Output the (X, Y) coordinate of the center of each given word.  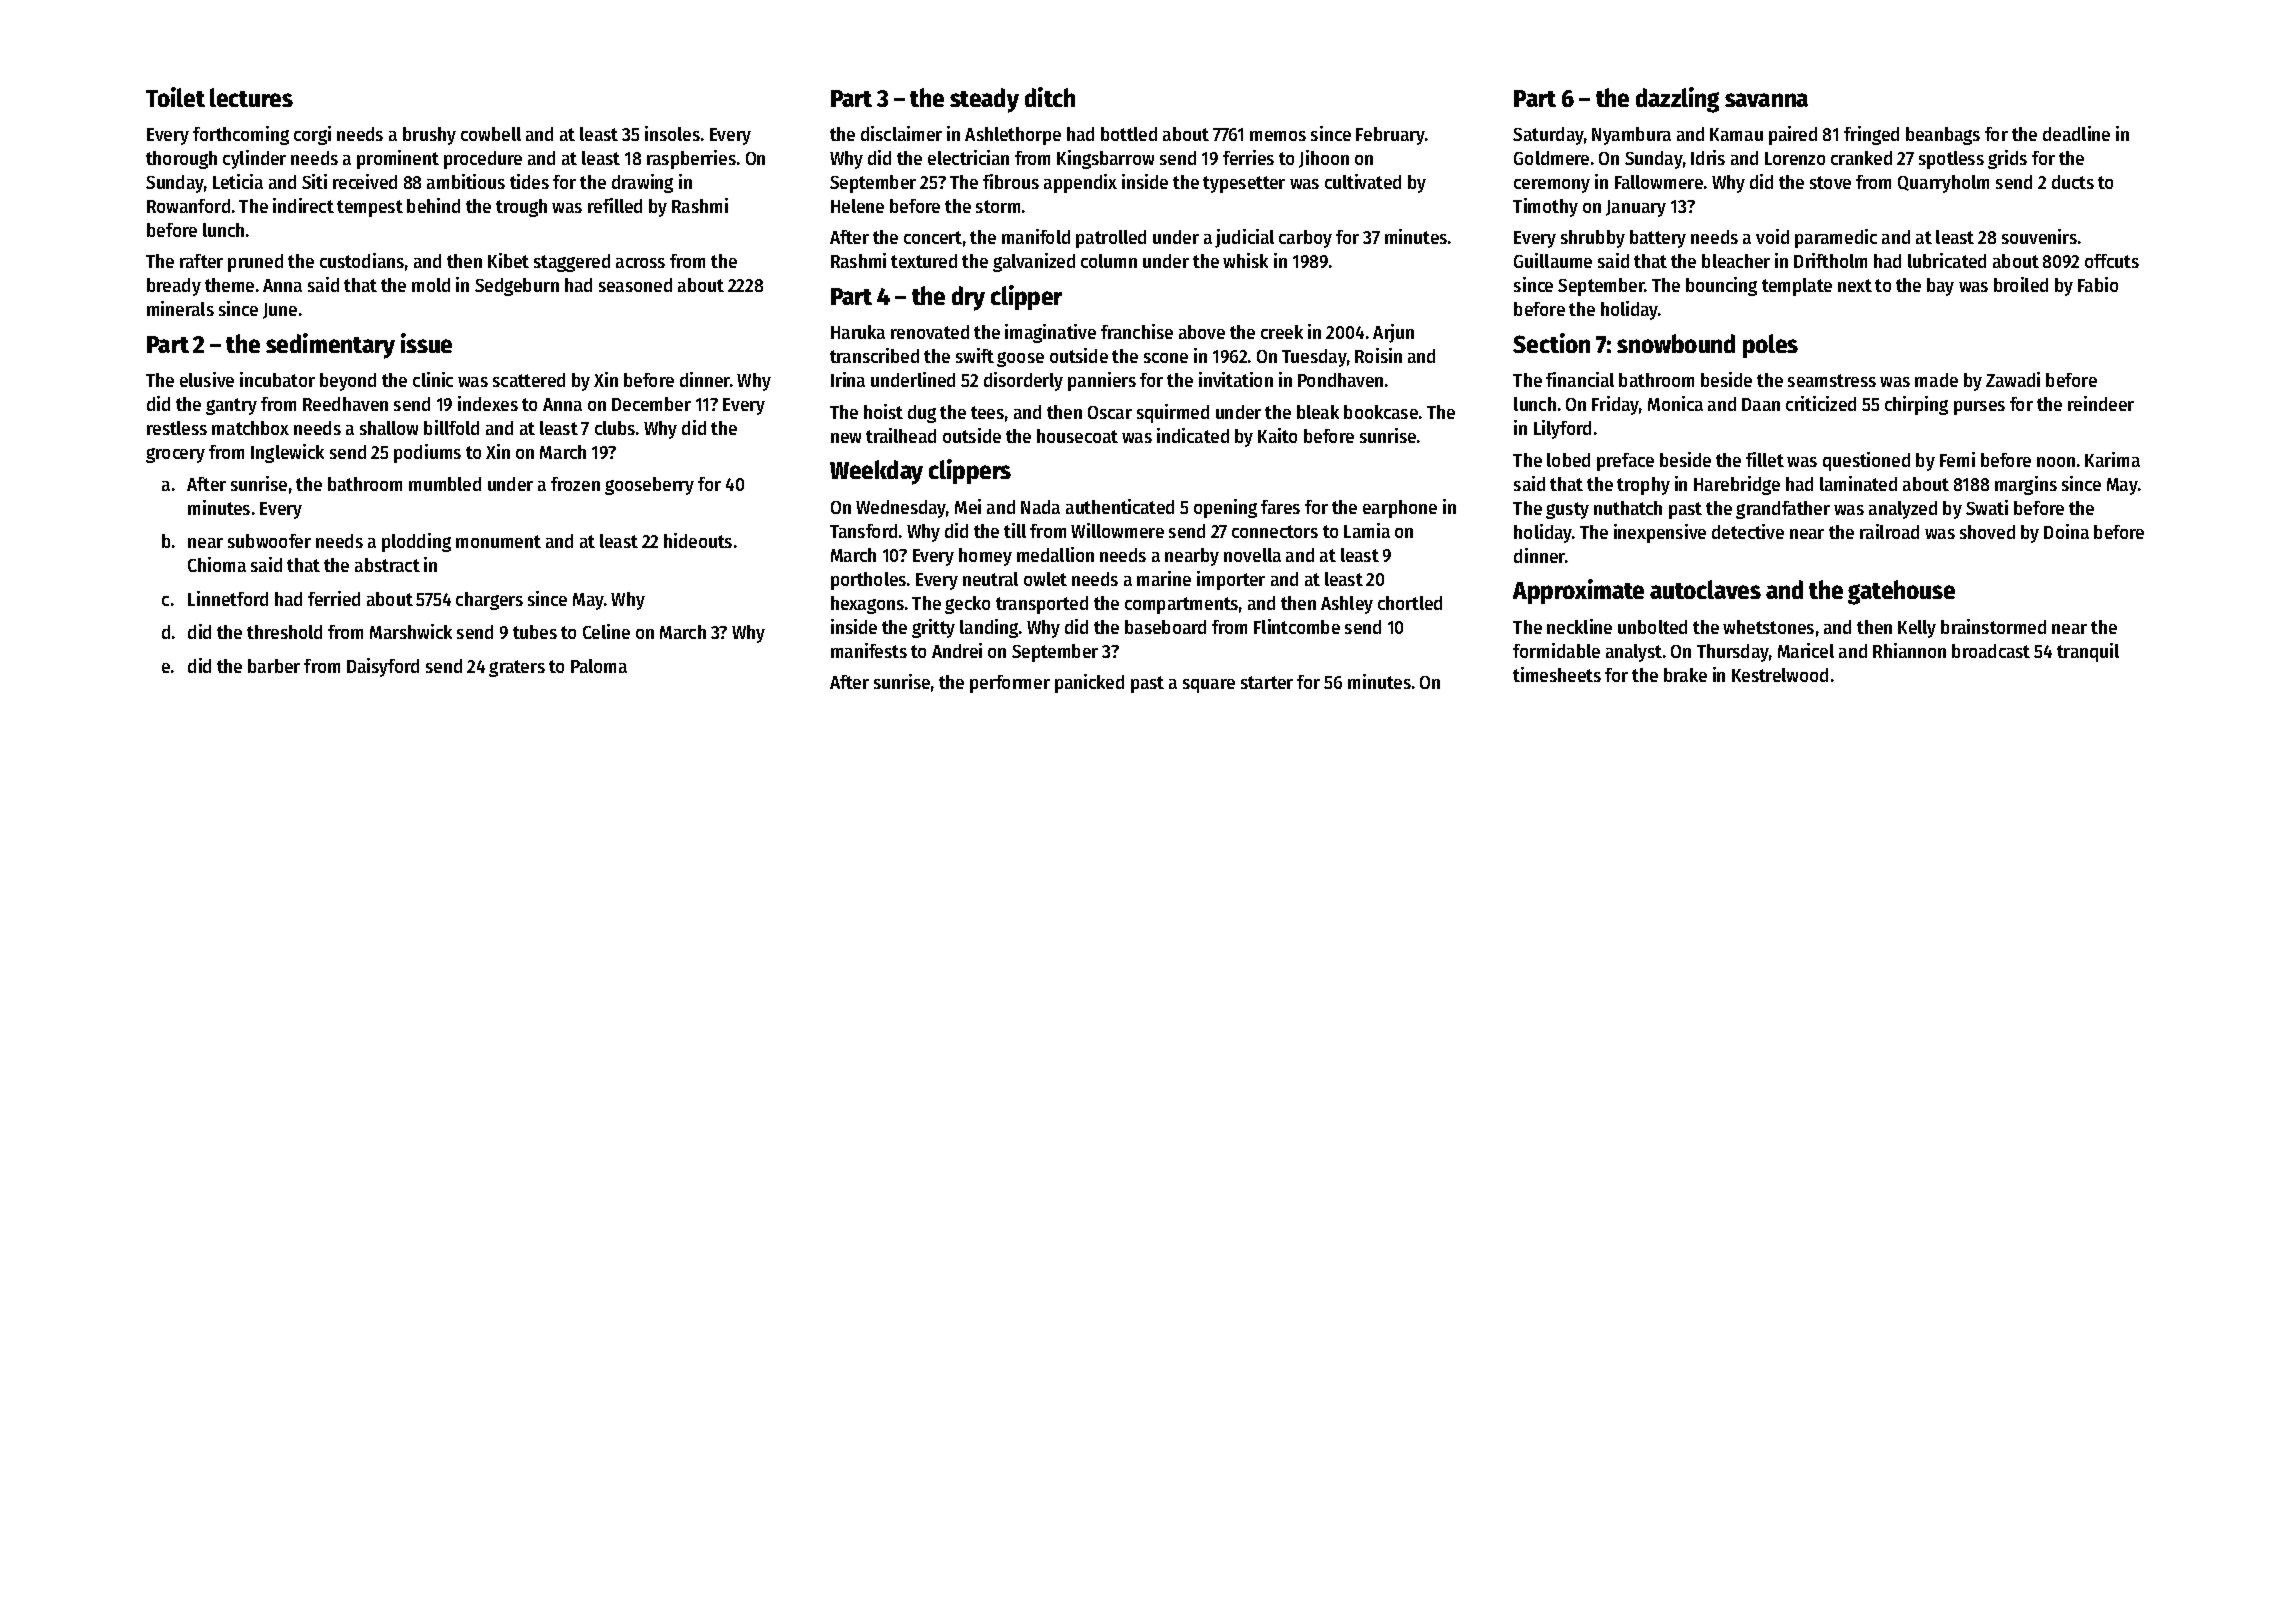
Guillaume (1553, 260)
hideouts (698, 540)
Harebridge (1737, 485)
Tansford (863, 531)
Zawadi (2013, 379)
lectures (251, 97)
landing (989, 628)
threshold (284, 632)
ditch (1050, 97)
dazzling (1677, 100)
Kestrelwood (1780, 675)
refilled (615, 205)
